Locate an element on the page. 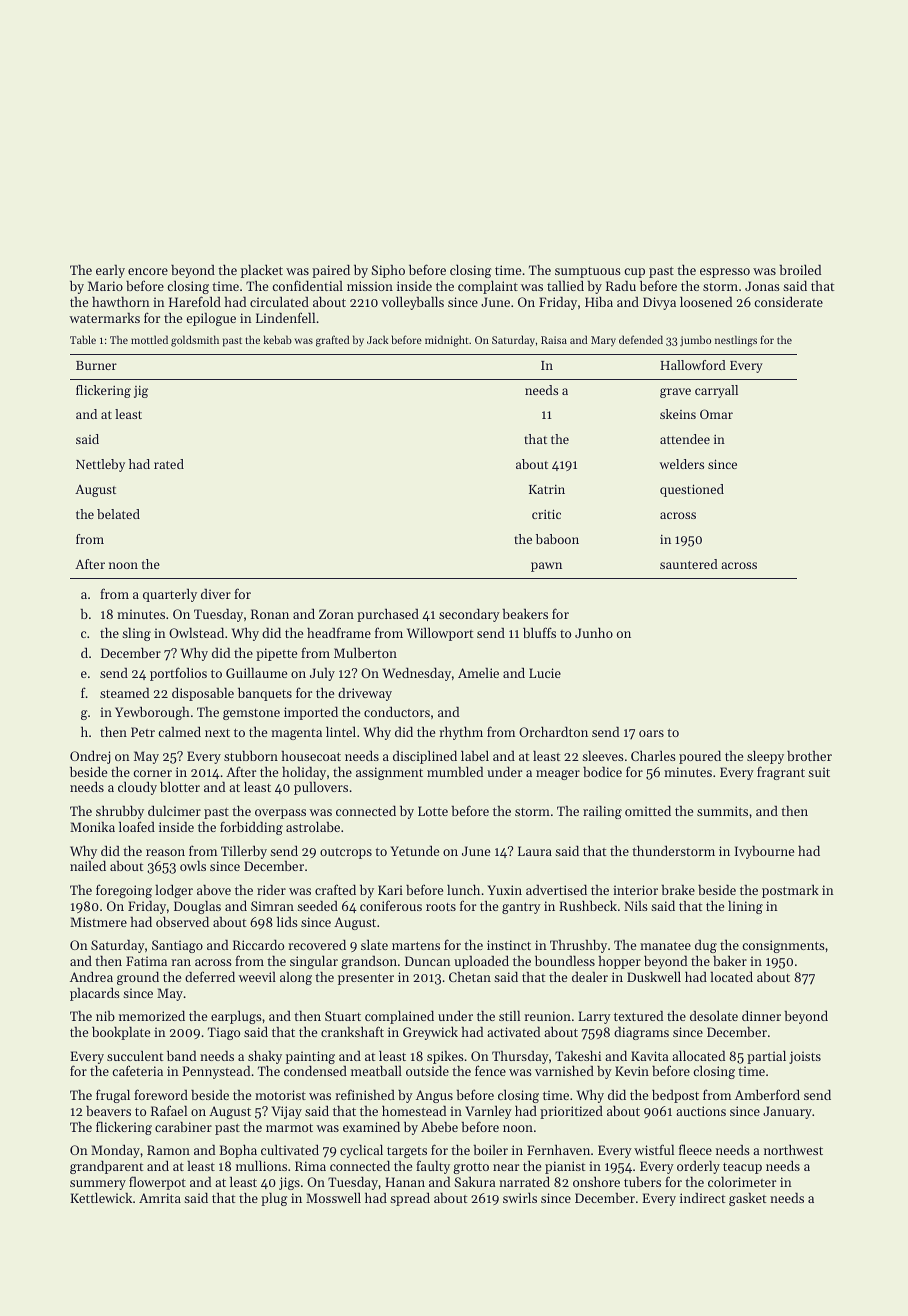 The width and height of the image is (908, 1316). quarterly is located at coordinates (170, 595).
